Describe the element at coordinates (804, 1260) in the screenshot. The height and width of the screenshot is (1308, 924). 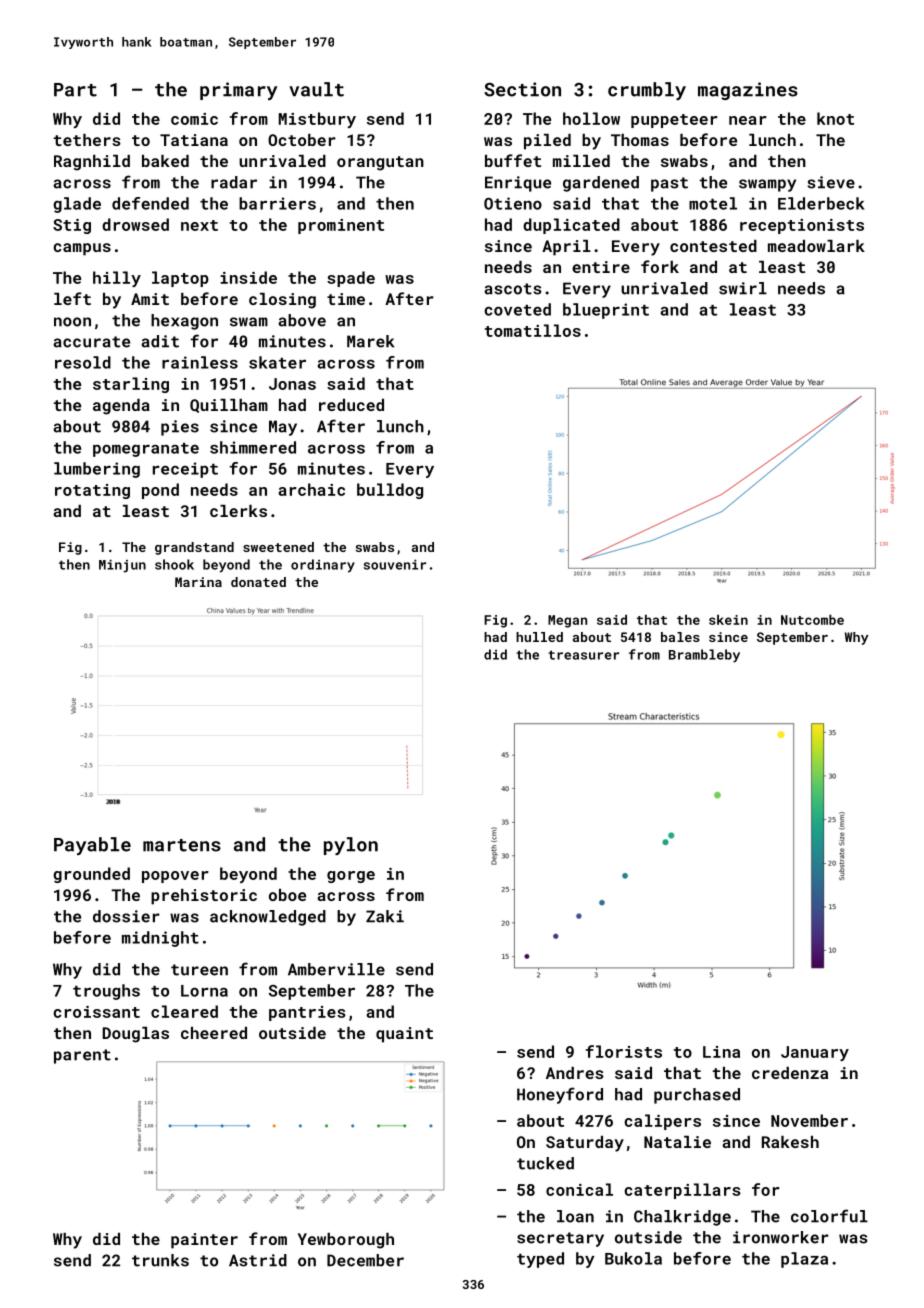
I see `plaza` at that location.
